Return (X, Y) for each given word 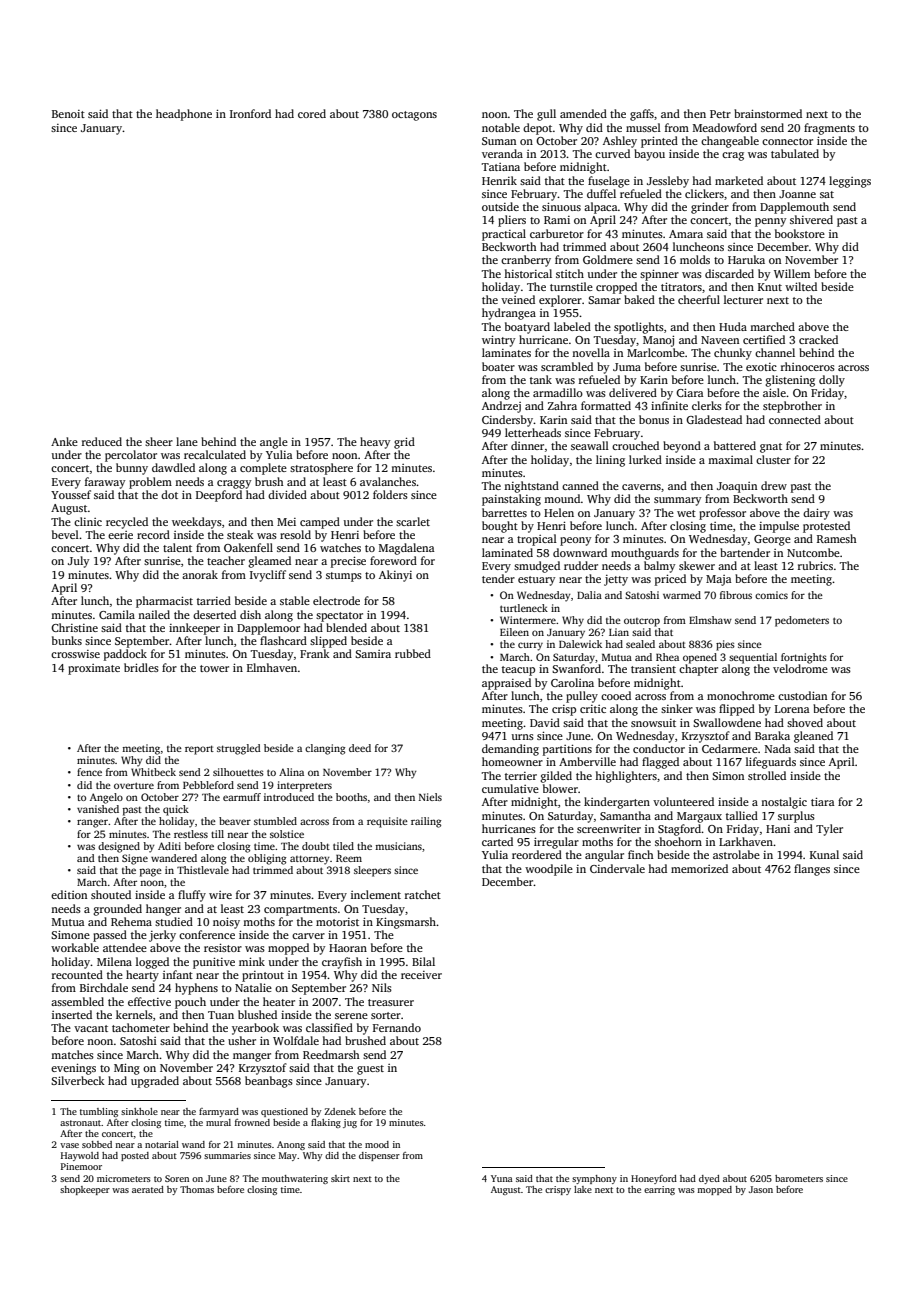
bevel (65, 534)
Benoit (68, 114)
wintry (498, 341)
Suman (499, 141)
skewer (697, 565)
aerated (148, 1189)
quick (176, 810)
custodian (802, 695)
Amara (686, 234)
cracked (818, 339)
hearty (142, 976)
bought (500, 527)
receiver (421, 975)
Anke (64, 441)
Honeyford (654, 1179)
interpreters (304, 786)
